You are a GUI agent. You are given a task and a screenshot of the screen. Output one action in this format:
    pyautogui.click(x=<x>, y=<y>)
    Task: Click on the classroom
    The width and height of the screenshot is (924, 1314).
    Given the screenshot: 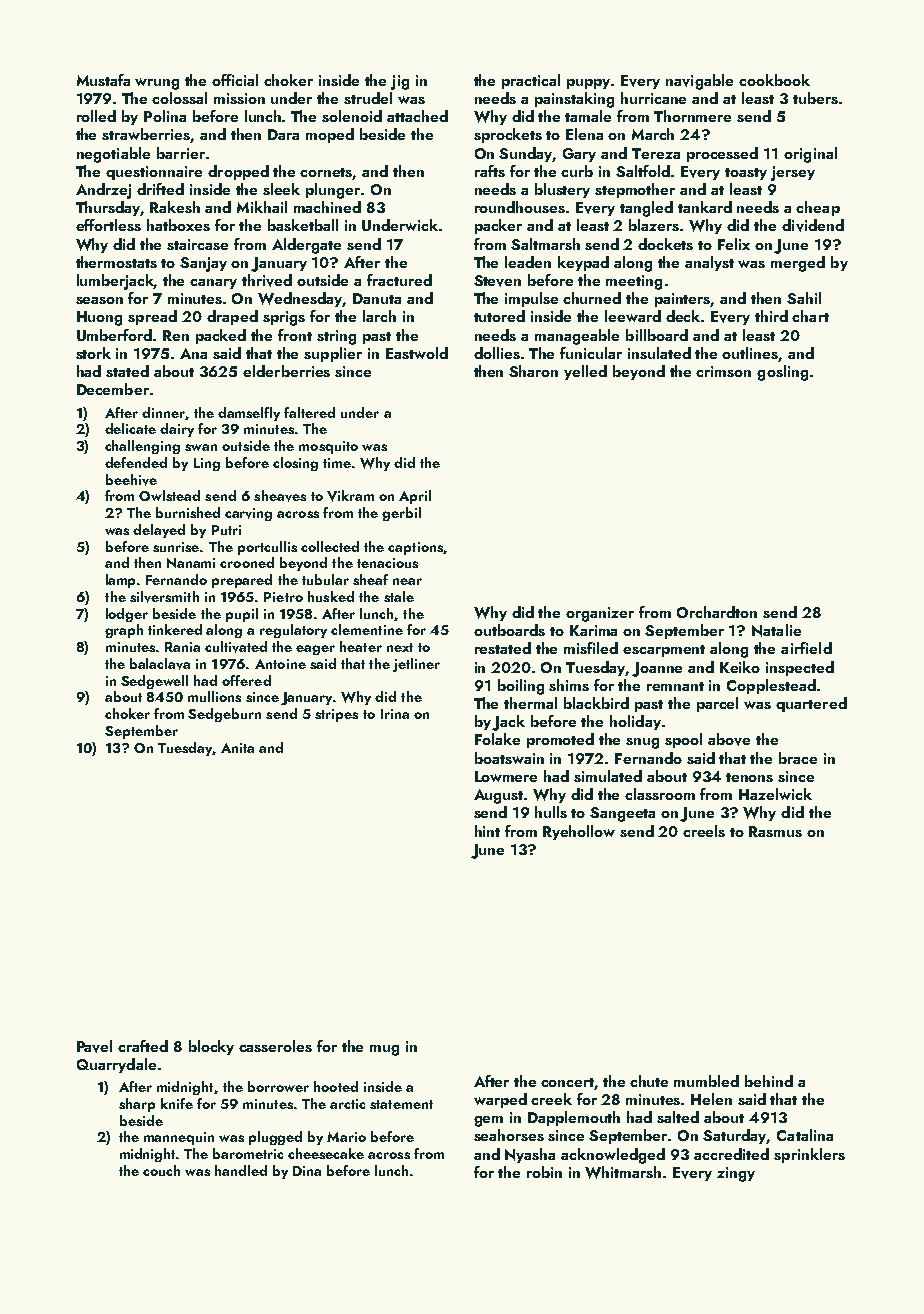 What is the action you would take?
    pyautogui.click(x=660, y=794)
